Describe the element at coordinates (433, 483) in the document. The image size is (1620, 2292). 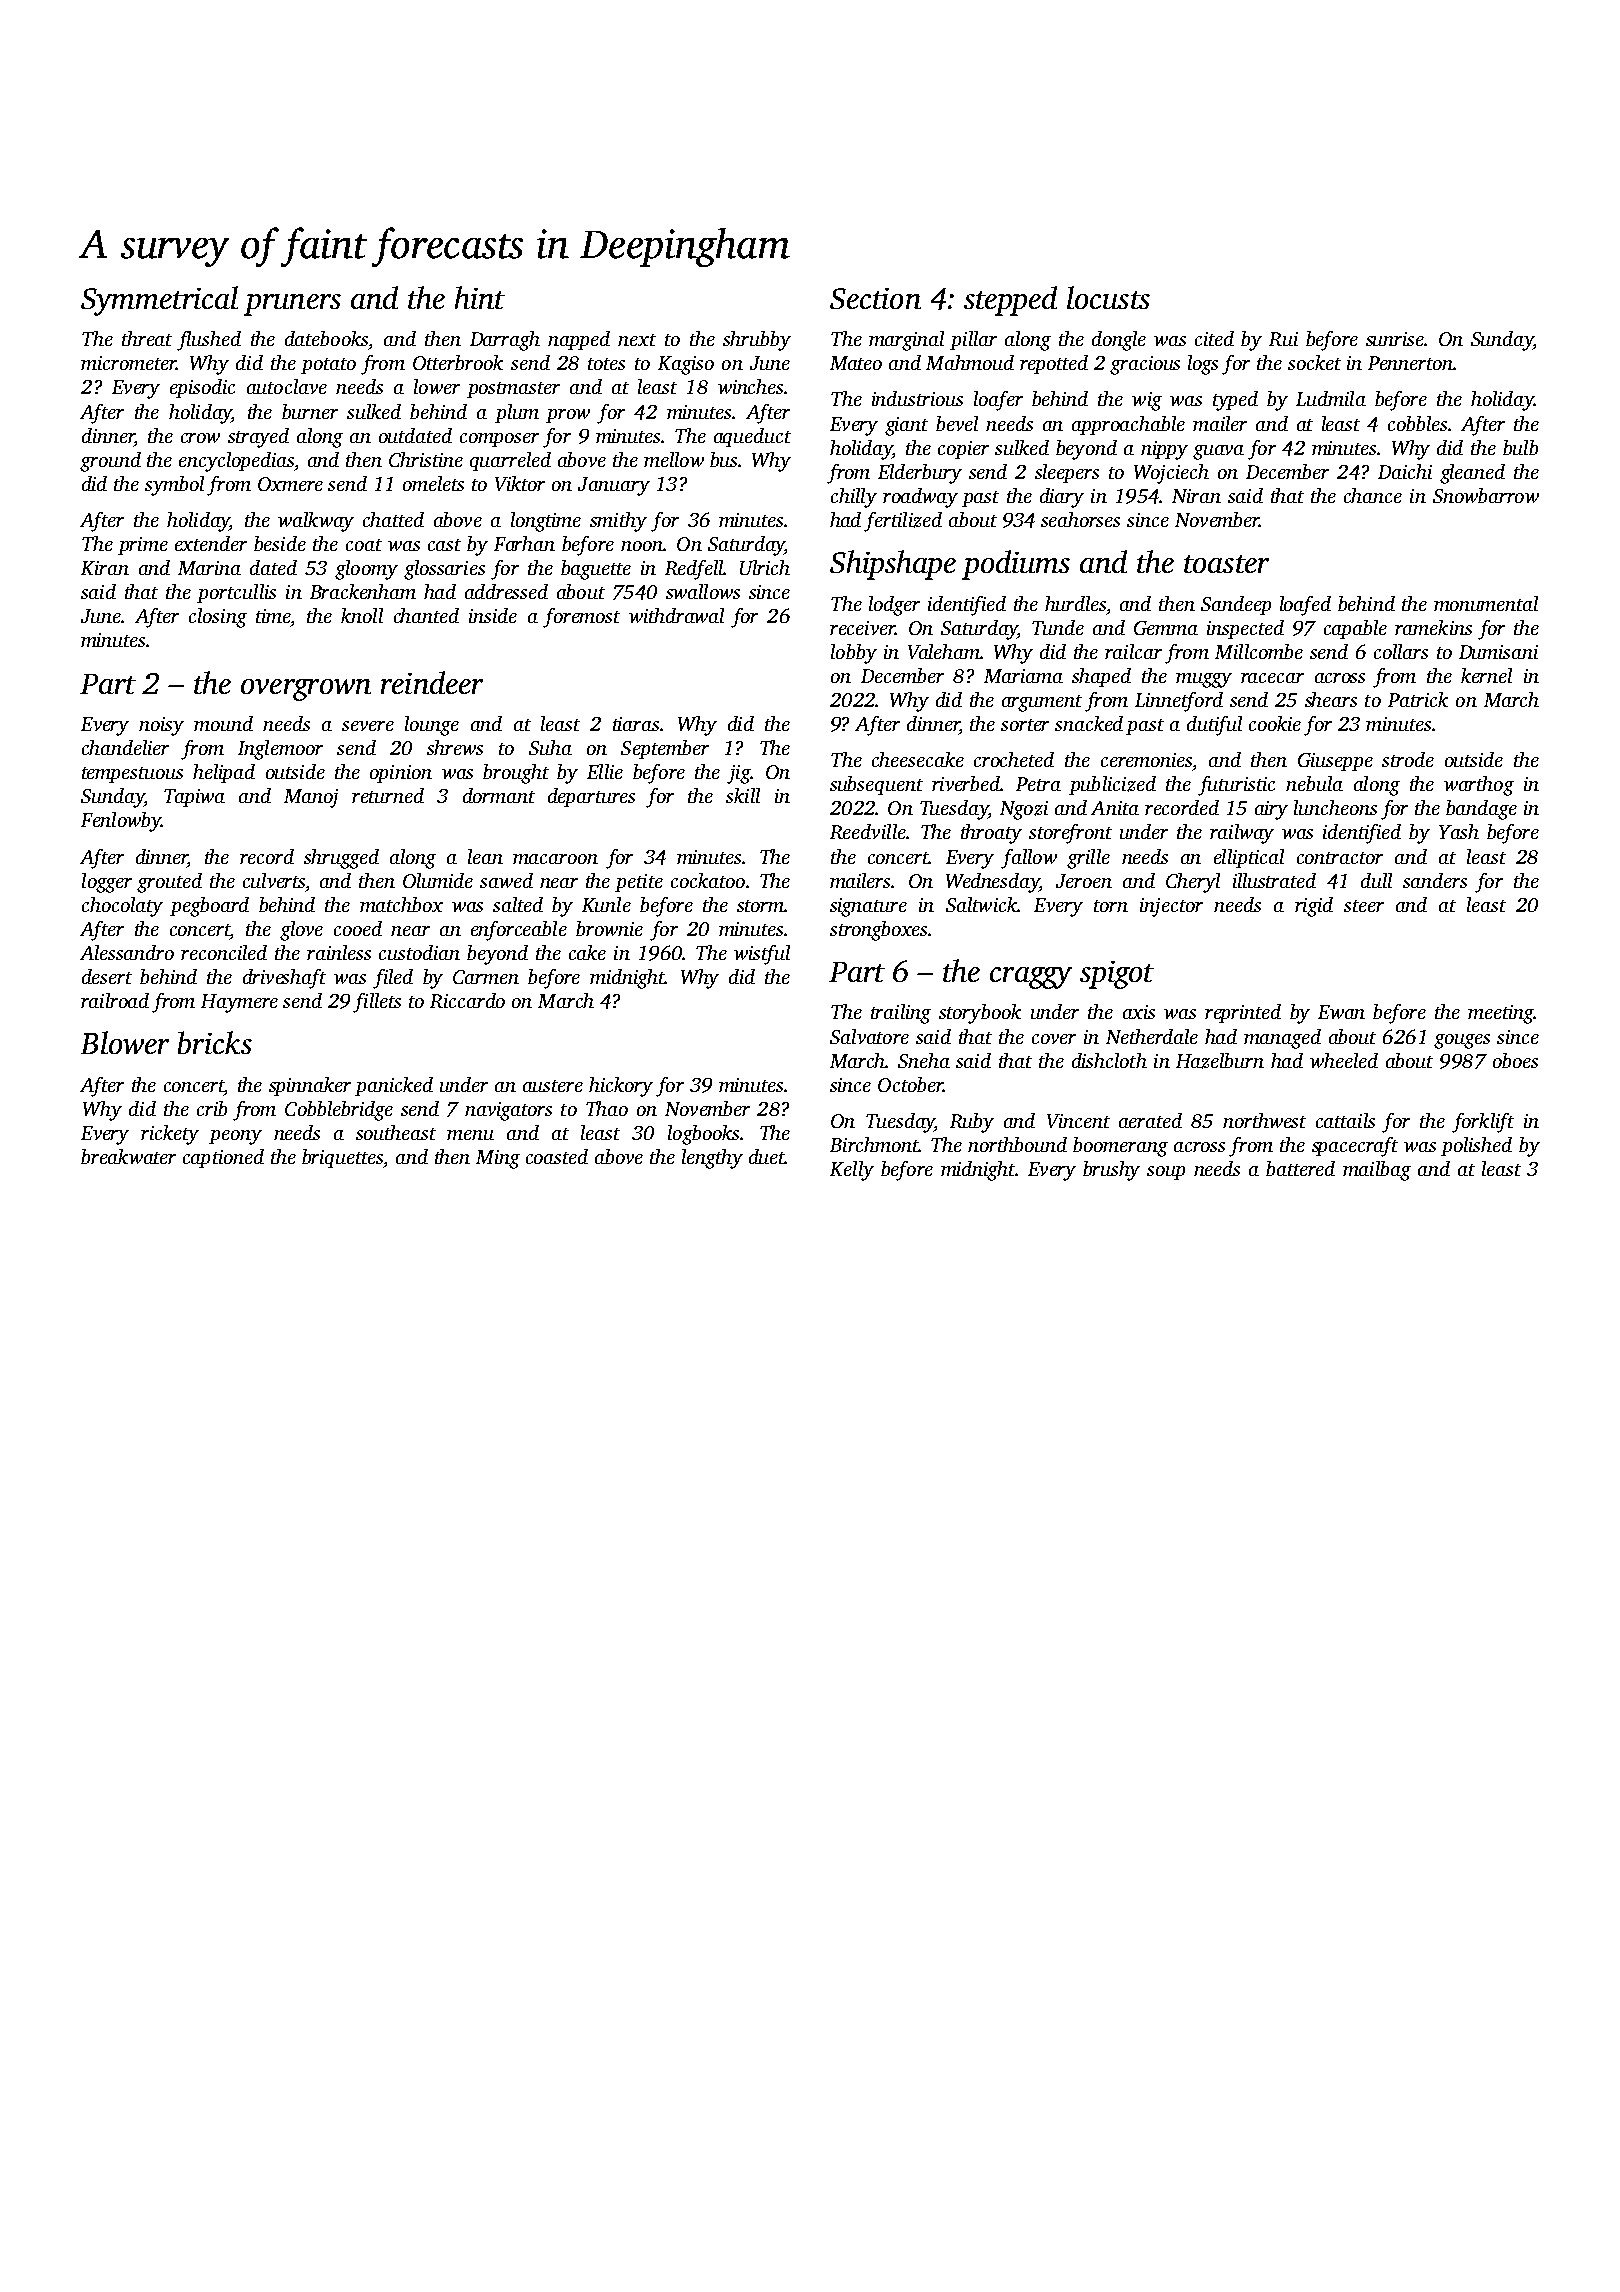
I see `omelets` at that location.
